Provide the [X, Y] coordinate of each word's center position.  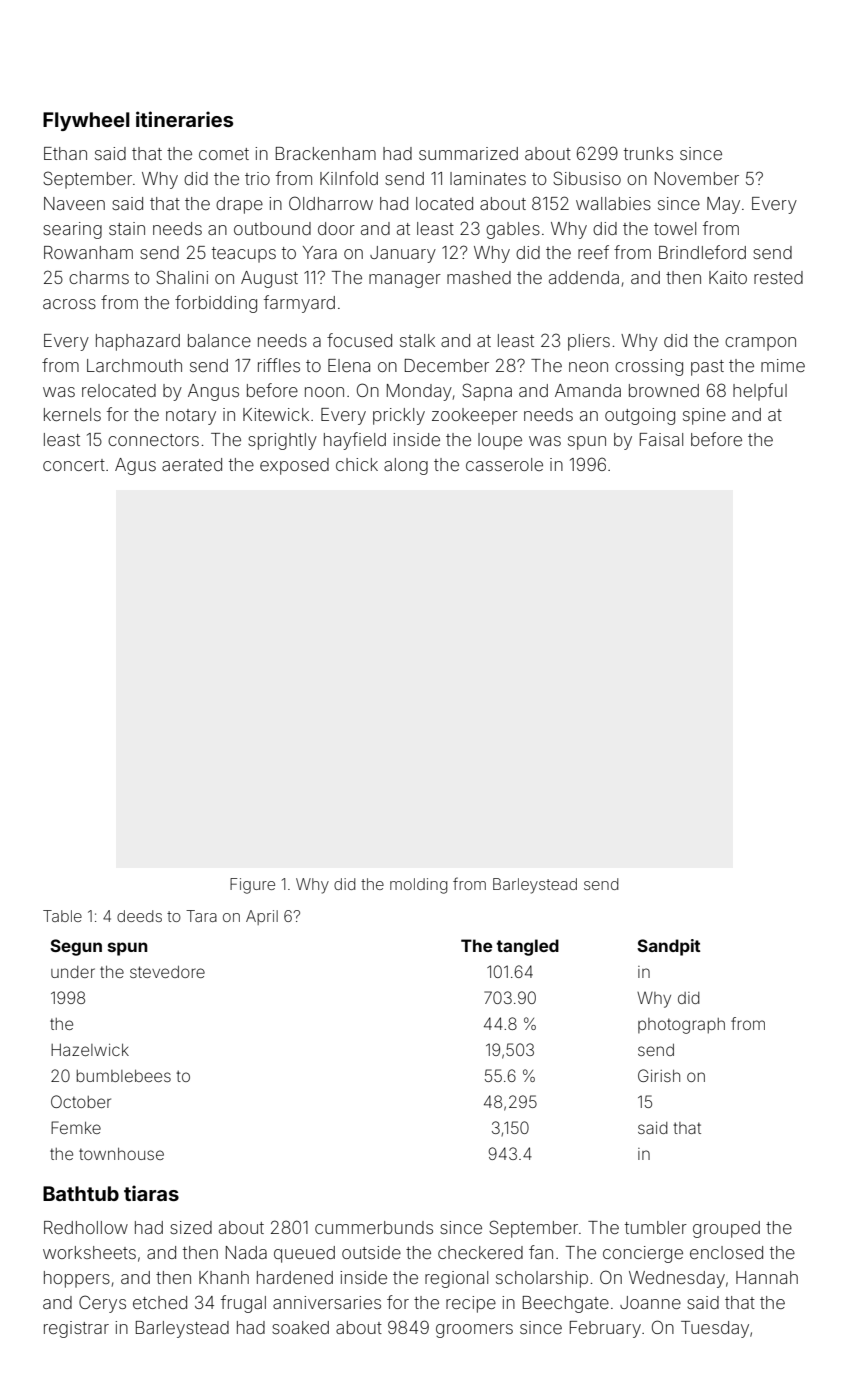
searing [72, 230]
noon [324, 392]
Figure [252, 886]
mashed [479, 277]
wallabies [613, 203]
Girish [659, 1075]
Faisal [661, 439]
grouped [726, 1229]
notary [191, 417]
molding [418, 886]
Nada [246, 1252]
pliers [589, 342]
